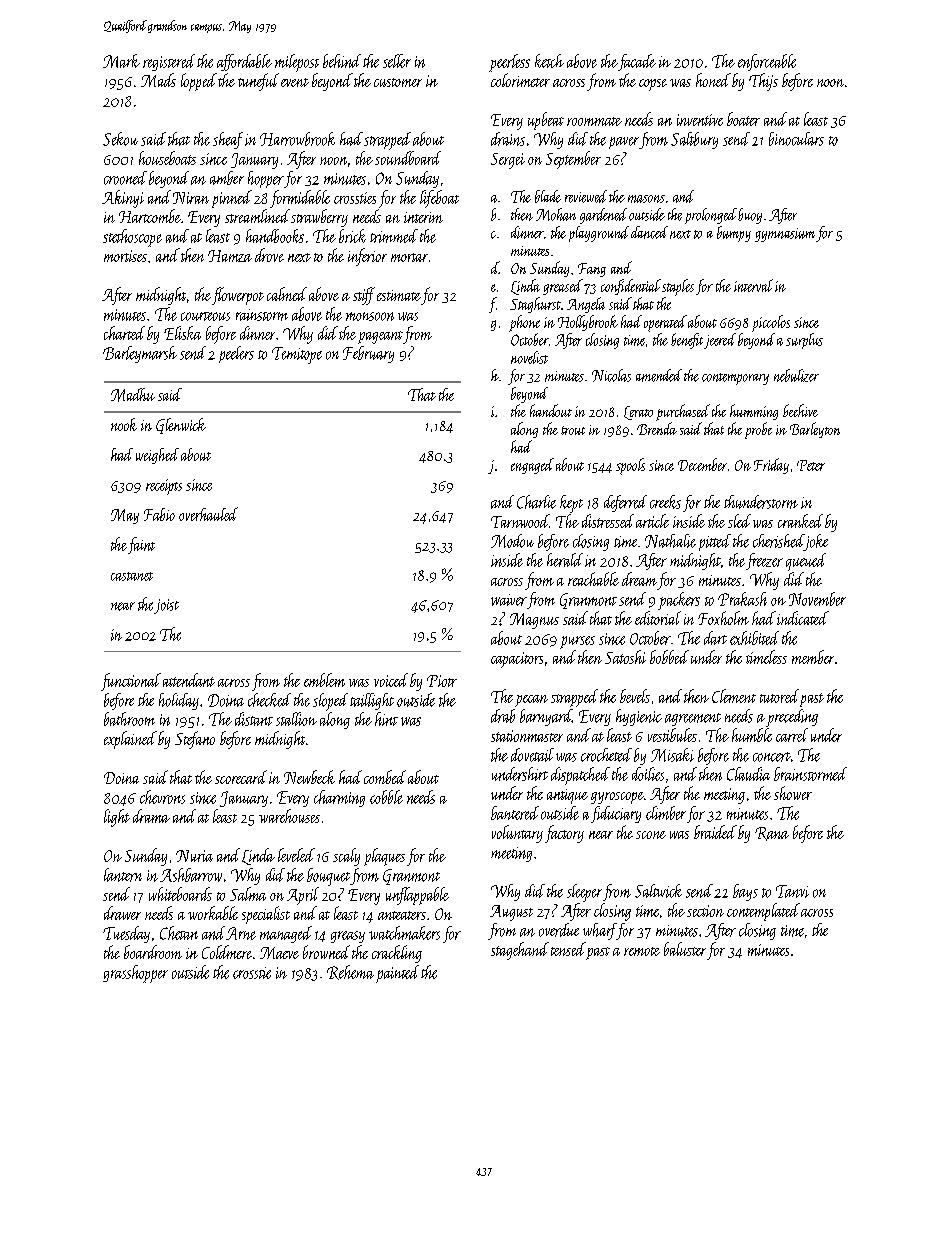 This document has height=1233, width=952. I want to click on Salma, so click(248, 894).
